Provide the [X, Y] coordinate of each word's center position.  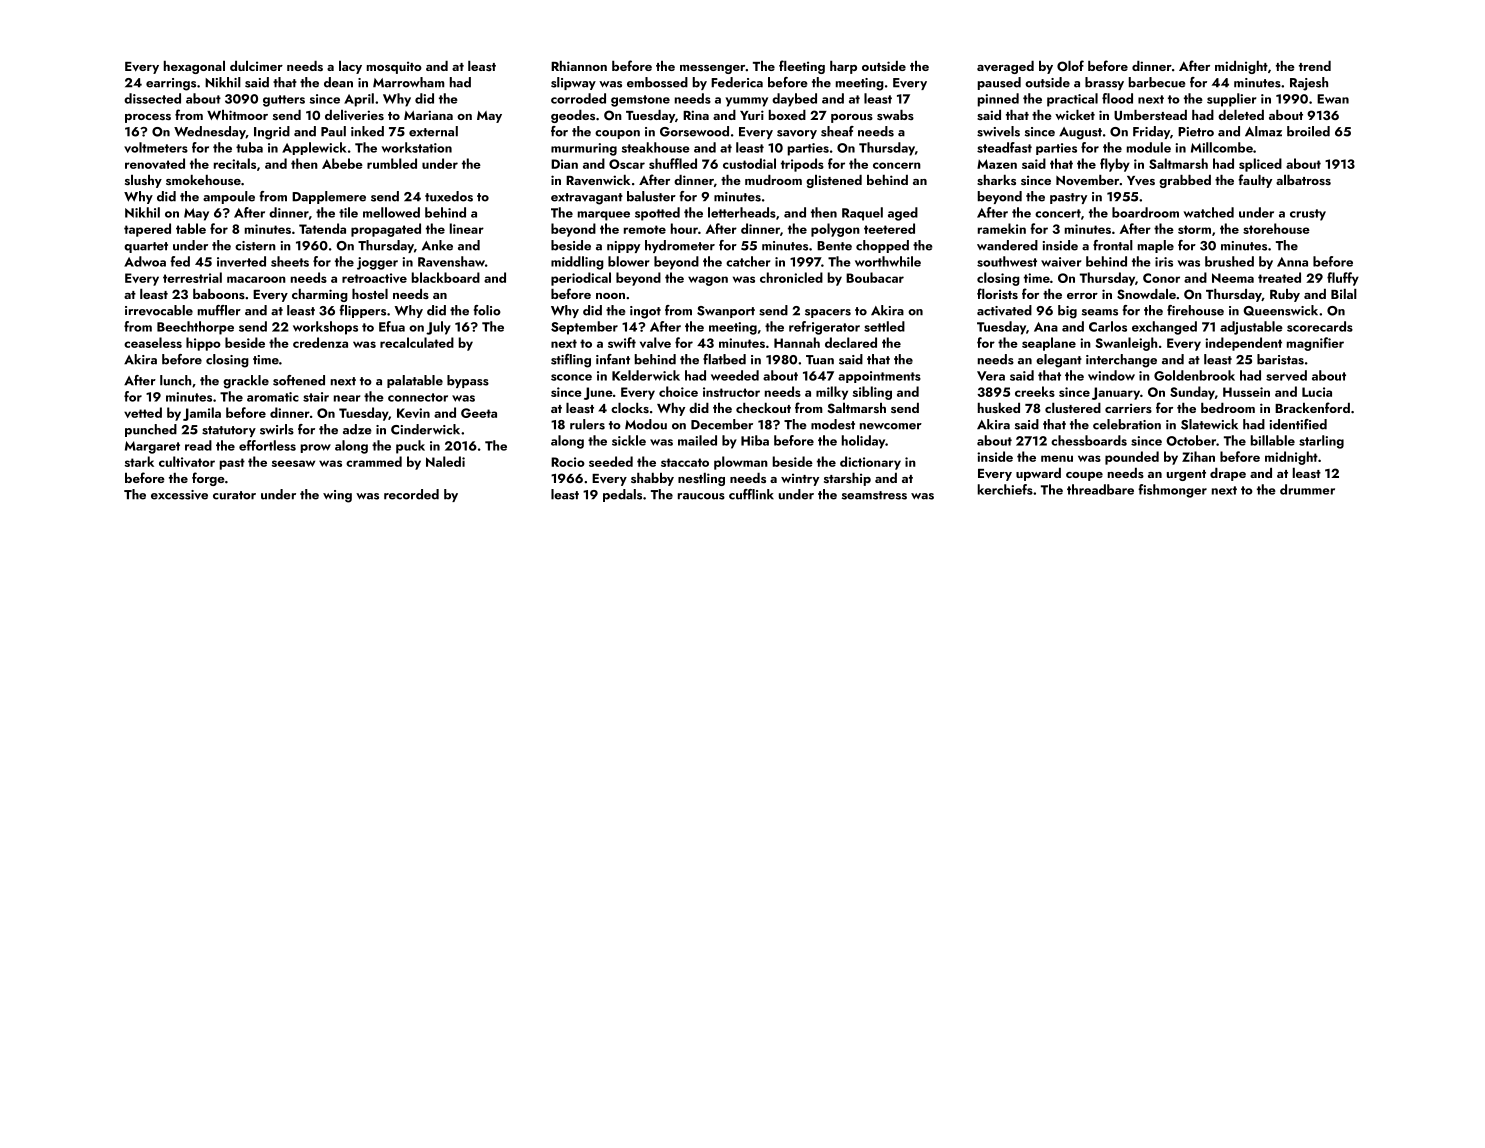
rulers [587, 424]
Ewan [1333, 99]
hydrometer [680, 246]
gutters [284, 101]
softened [299, 380]
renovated [155, 163]
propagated [386, 230]
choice [678, 391]
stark [139, 461]
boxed [787, 115]
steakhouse [656, 147]
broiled [1308, 131]
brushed [1229, 261]
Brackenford [1312, 407]
